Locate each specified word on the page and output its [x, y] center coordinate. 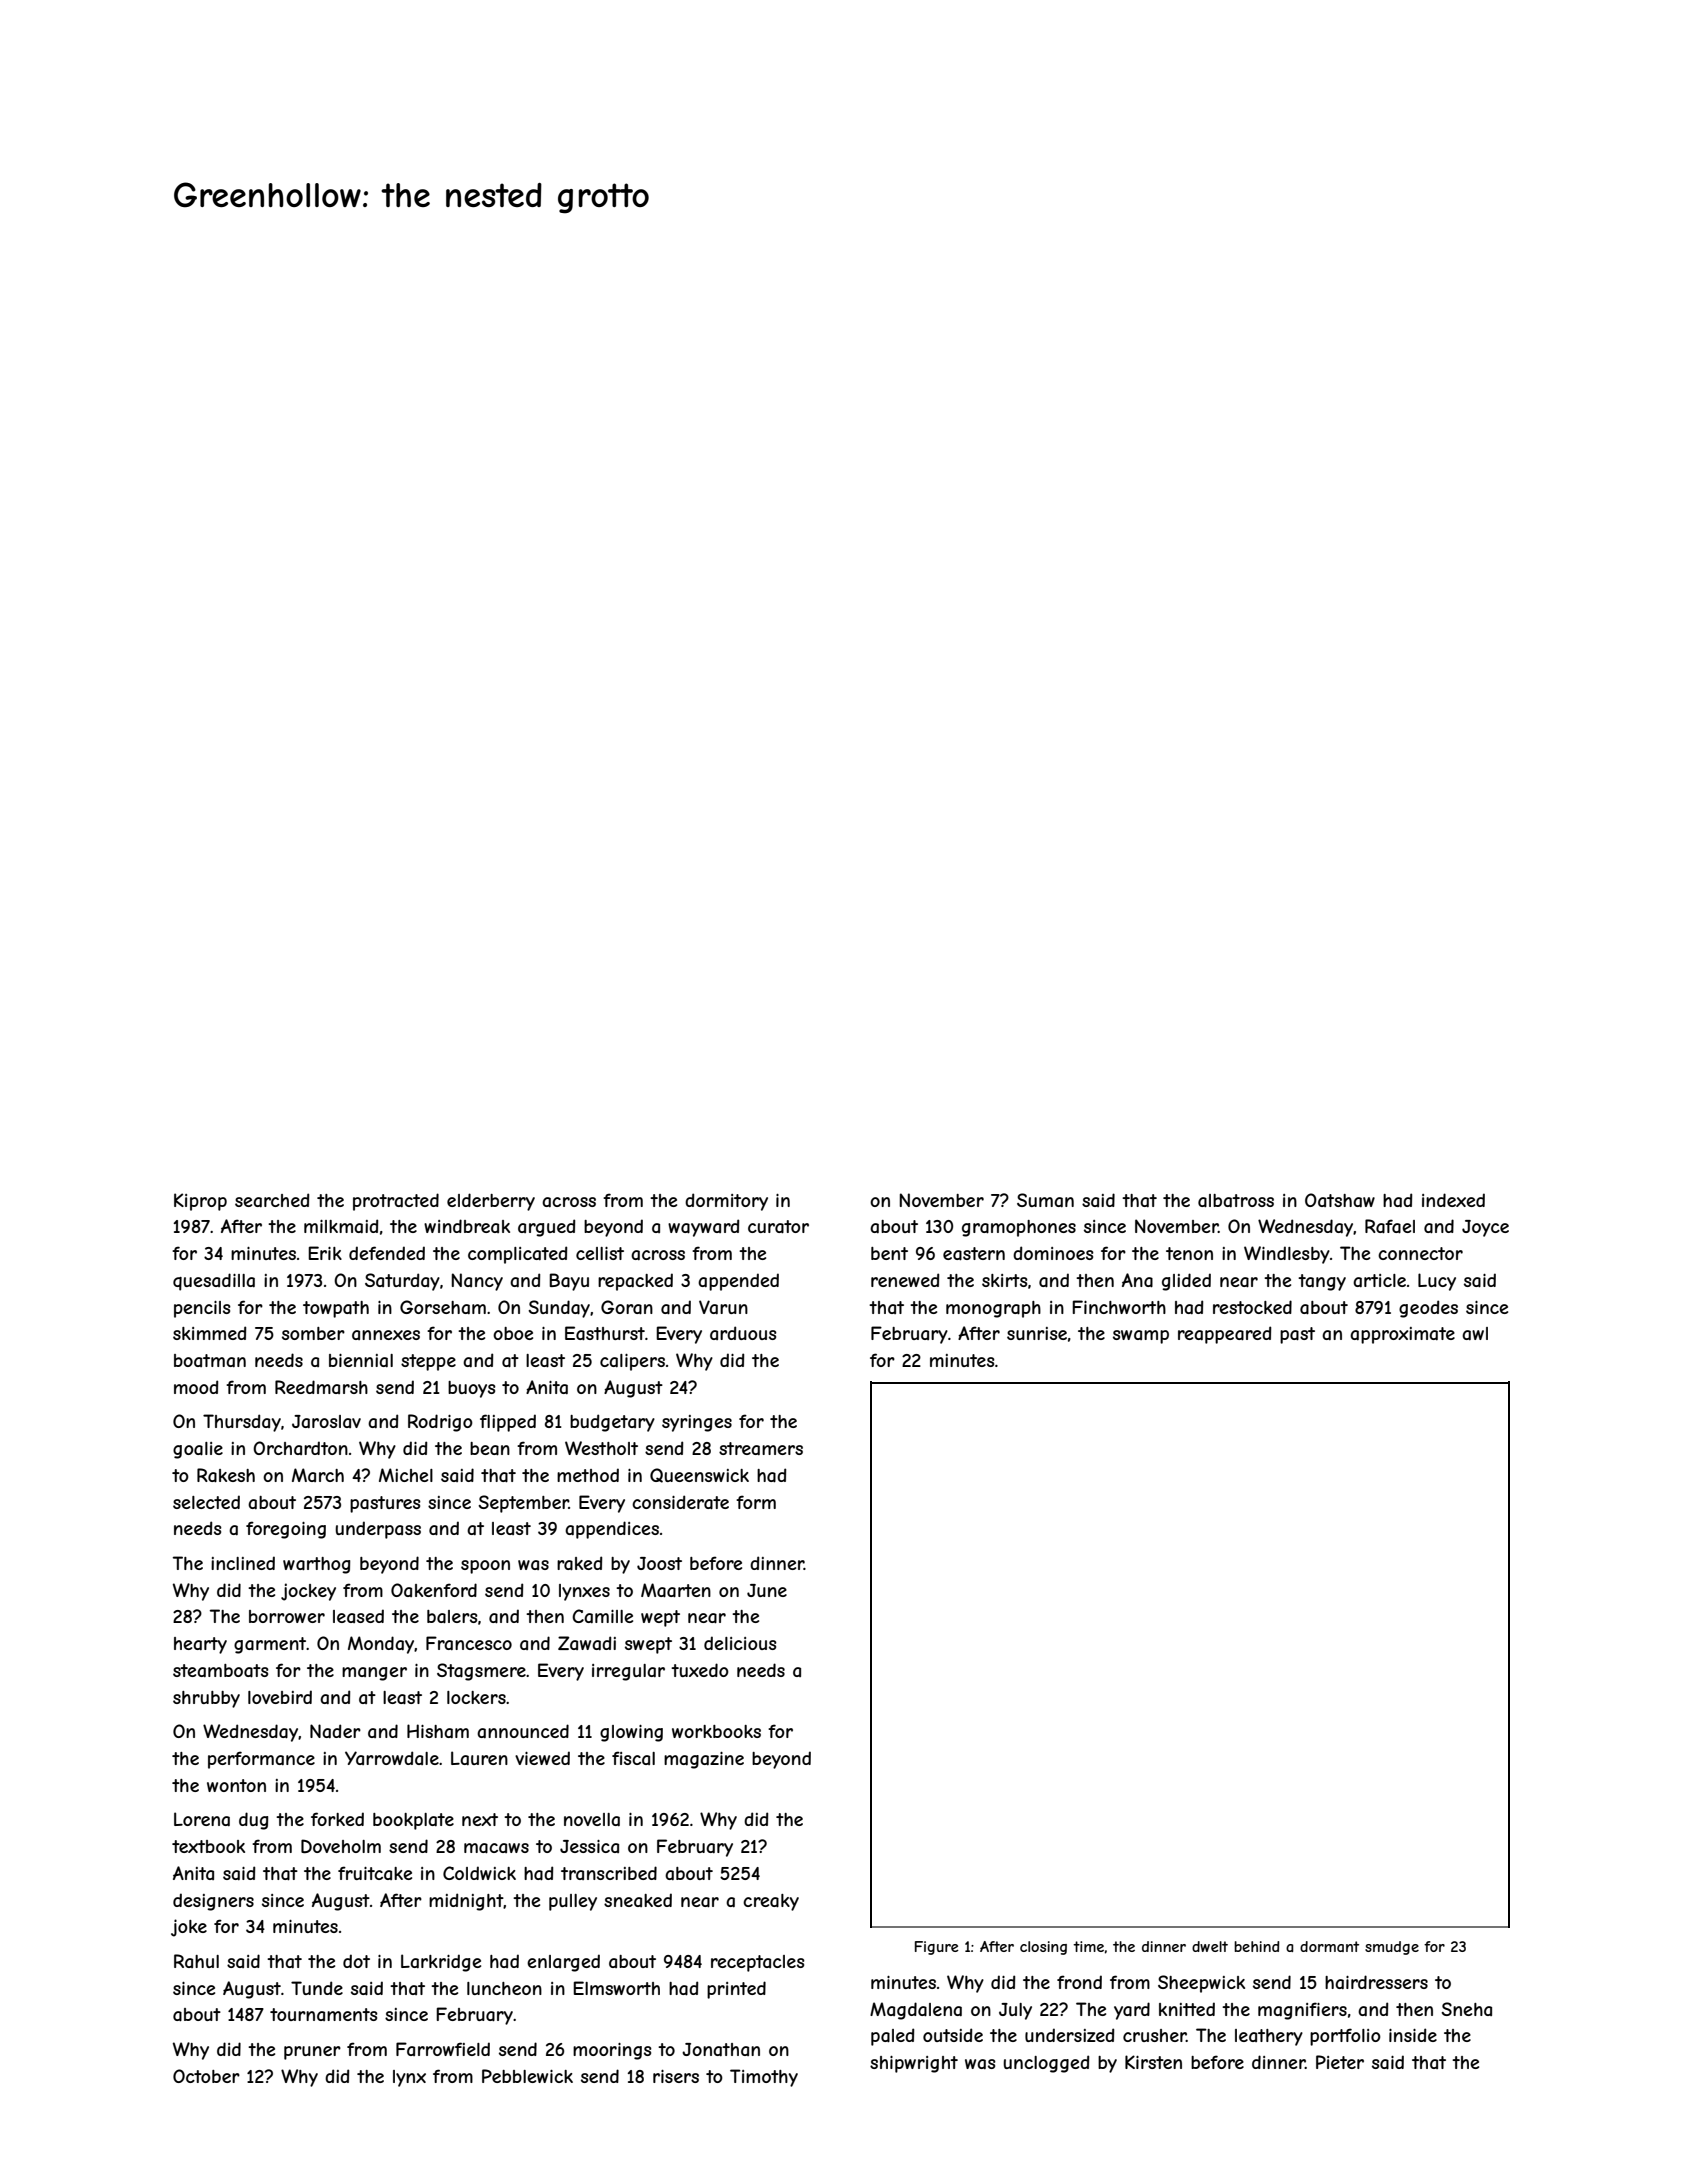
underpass [378, 1530]
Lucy [1437, 1282]
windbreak [467, 1226]
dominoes [1053, 1253]
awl [1475, 1333]
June [767, 1590]
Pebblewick [527, 2076]
